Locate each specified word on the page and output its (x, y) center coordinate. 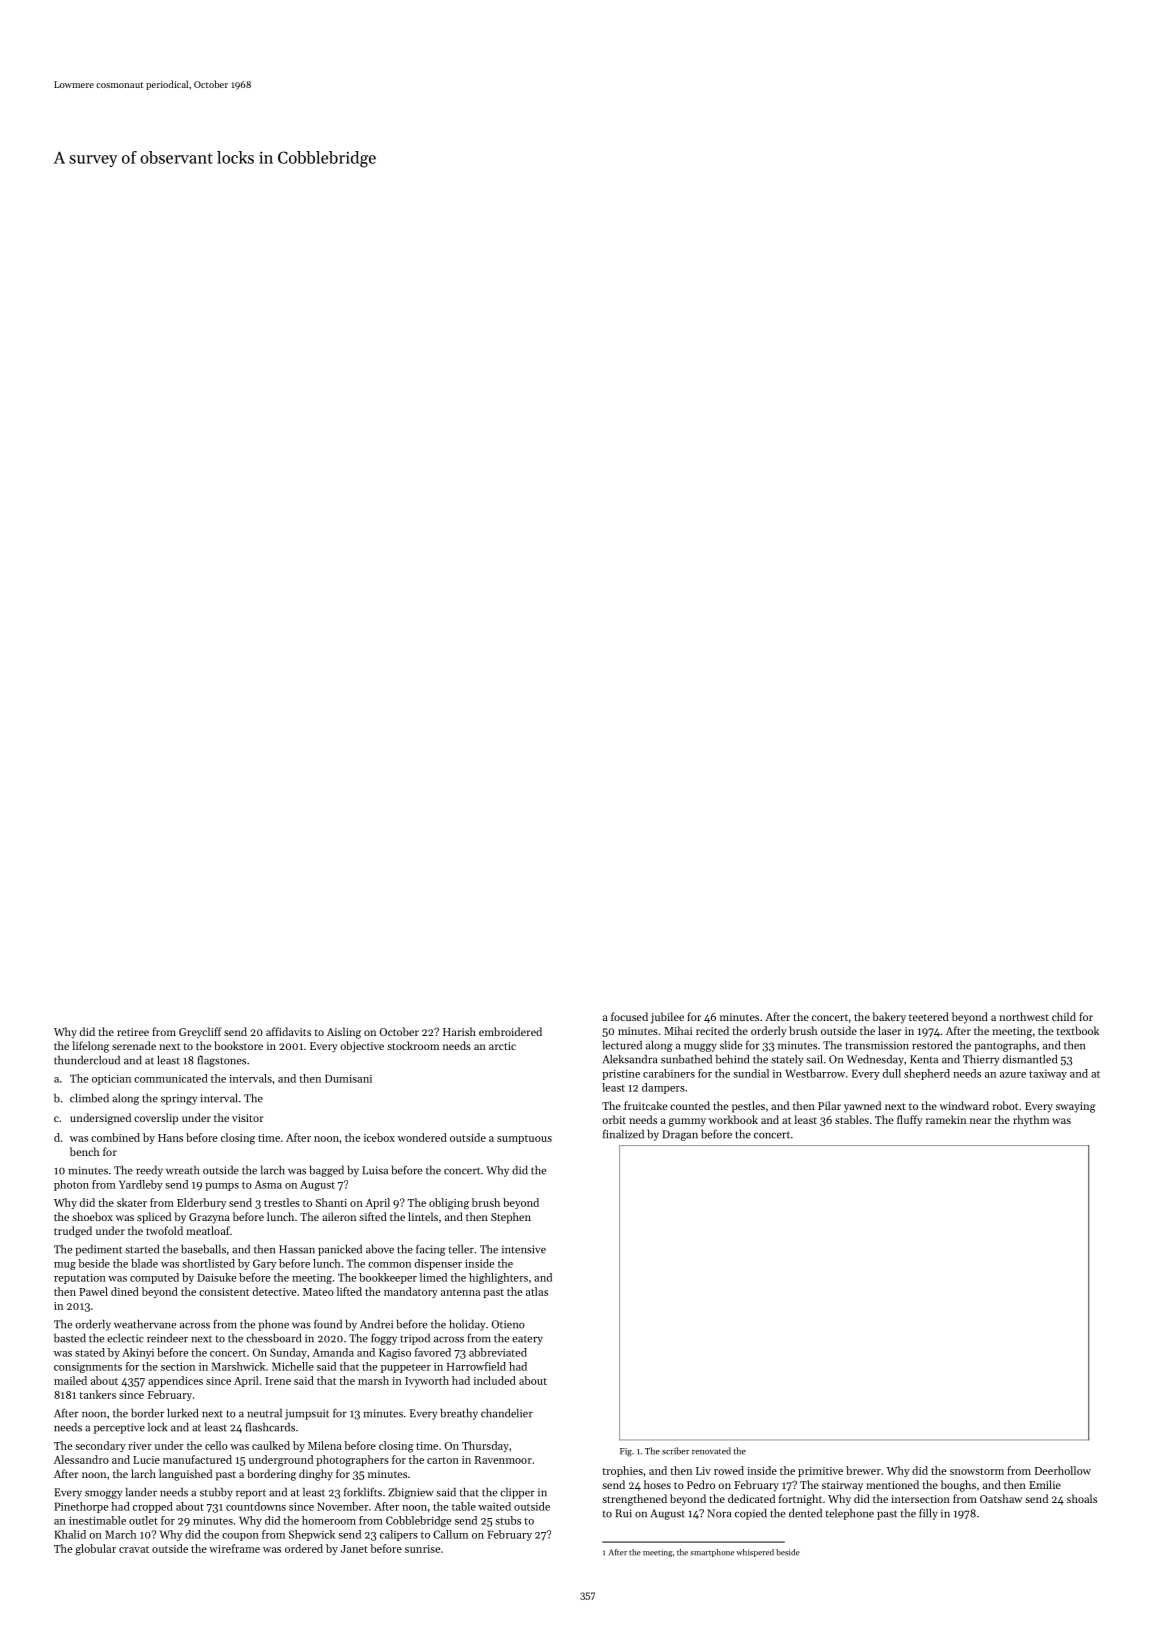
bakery (889, 1018)
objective (362, 1047)
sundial (751, 1073)
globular (95, 1550)
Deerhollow (1063, 1470)
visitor (248, 1118)
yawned (862, 1107)
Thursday (485, 1446)
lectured (622, 1045)
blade (144, 1263)
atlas (537, 1291)
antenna (460, 1292)
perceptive (119, 1428)
